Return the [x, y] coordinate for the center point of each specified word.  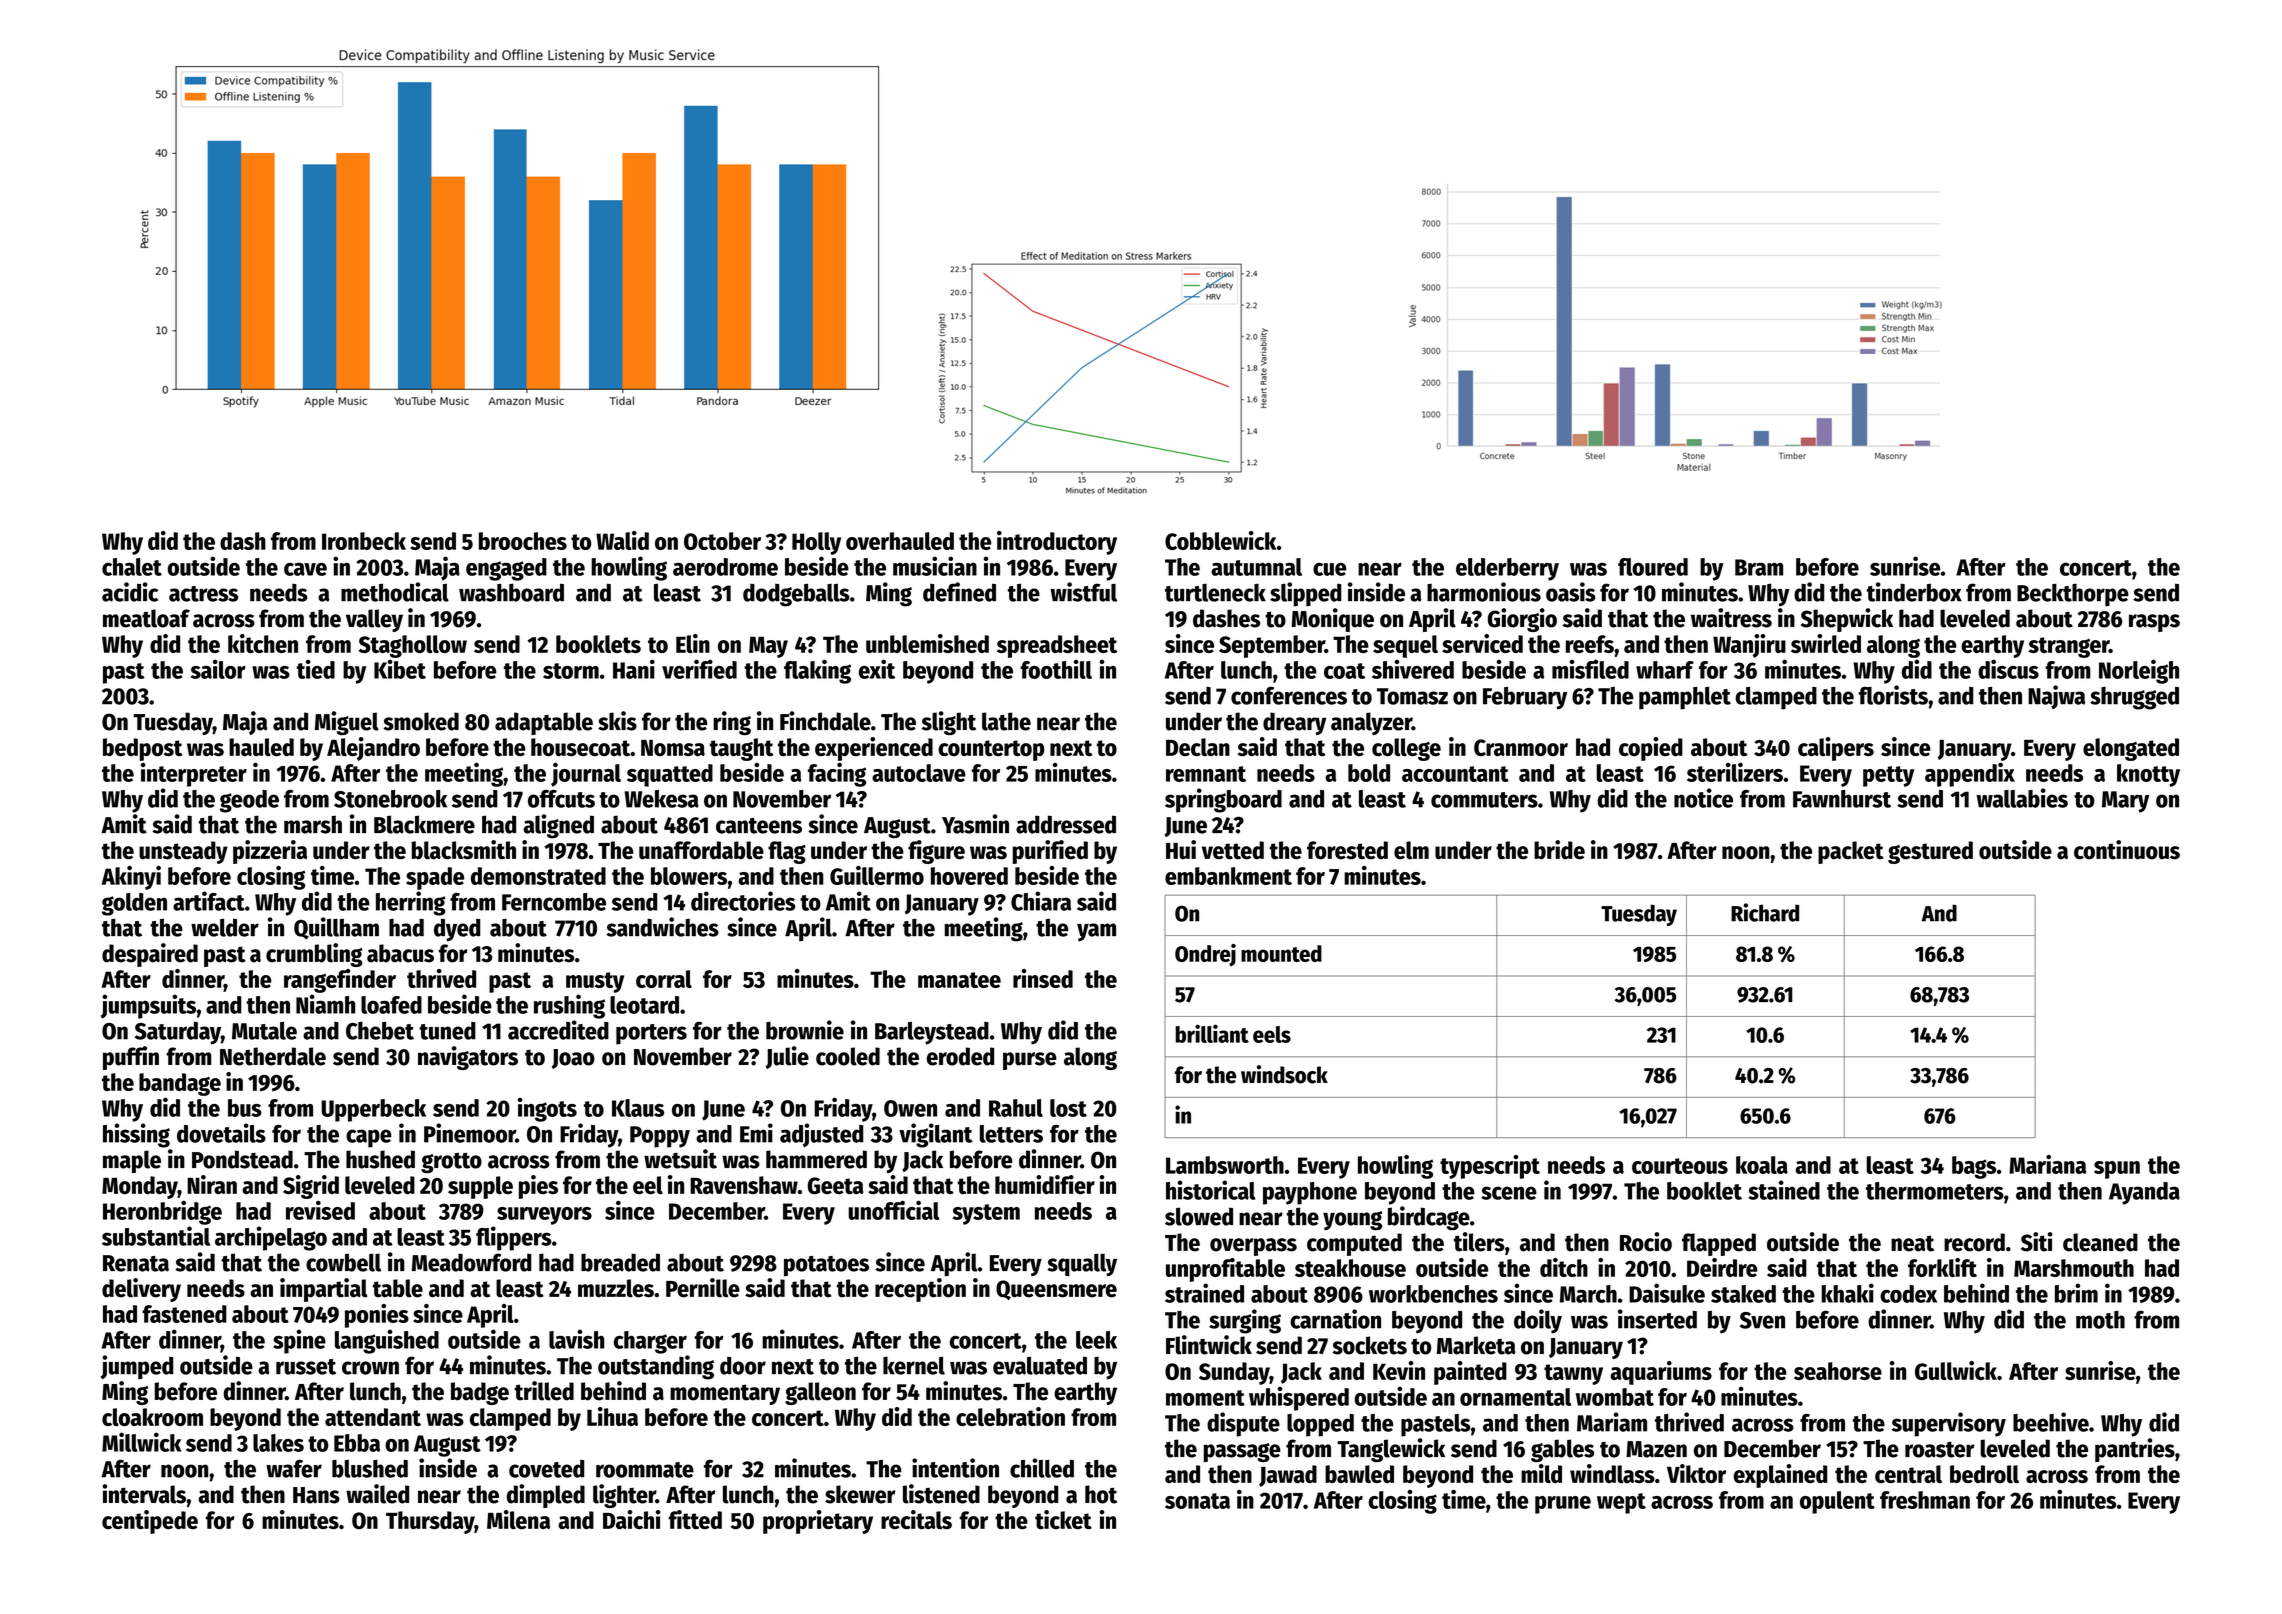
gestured [1930, 852]
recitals [916, 1519]
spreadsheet [1057, 646]
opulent [1837, 1502]
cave [305, 569]
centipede [150, 1522]
